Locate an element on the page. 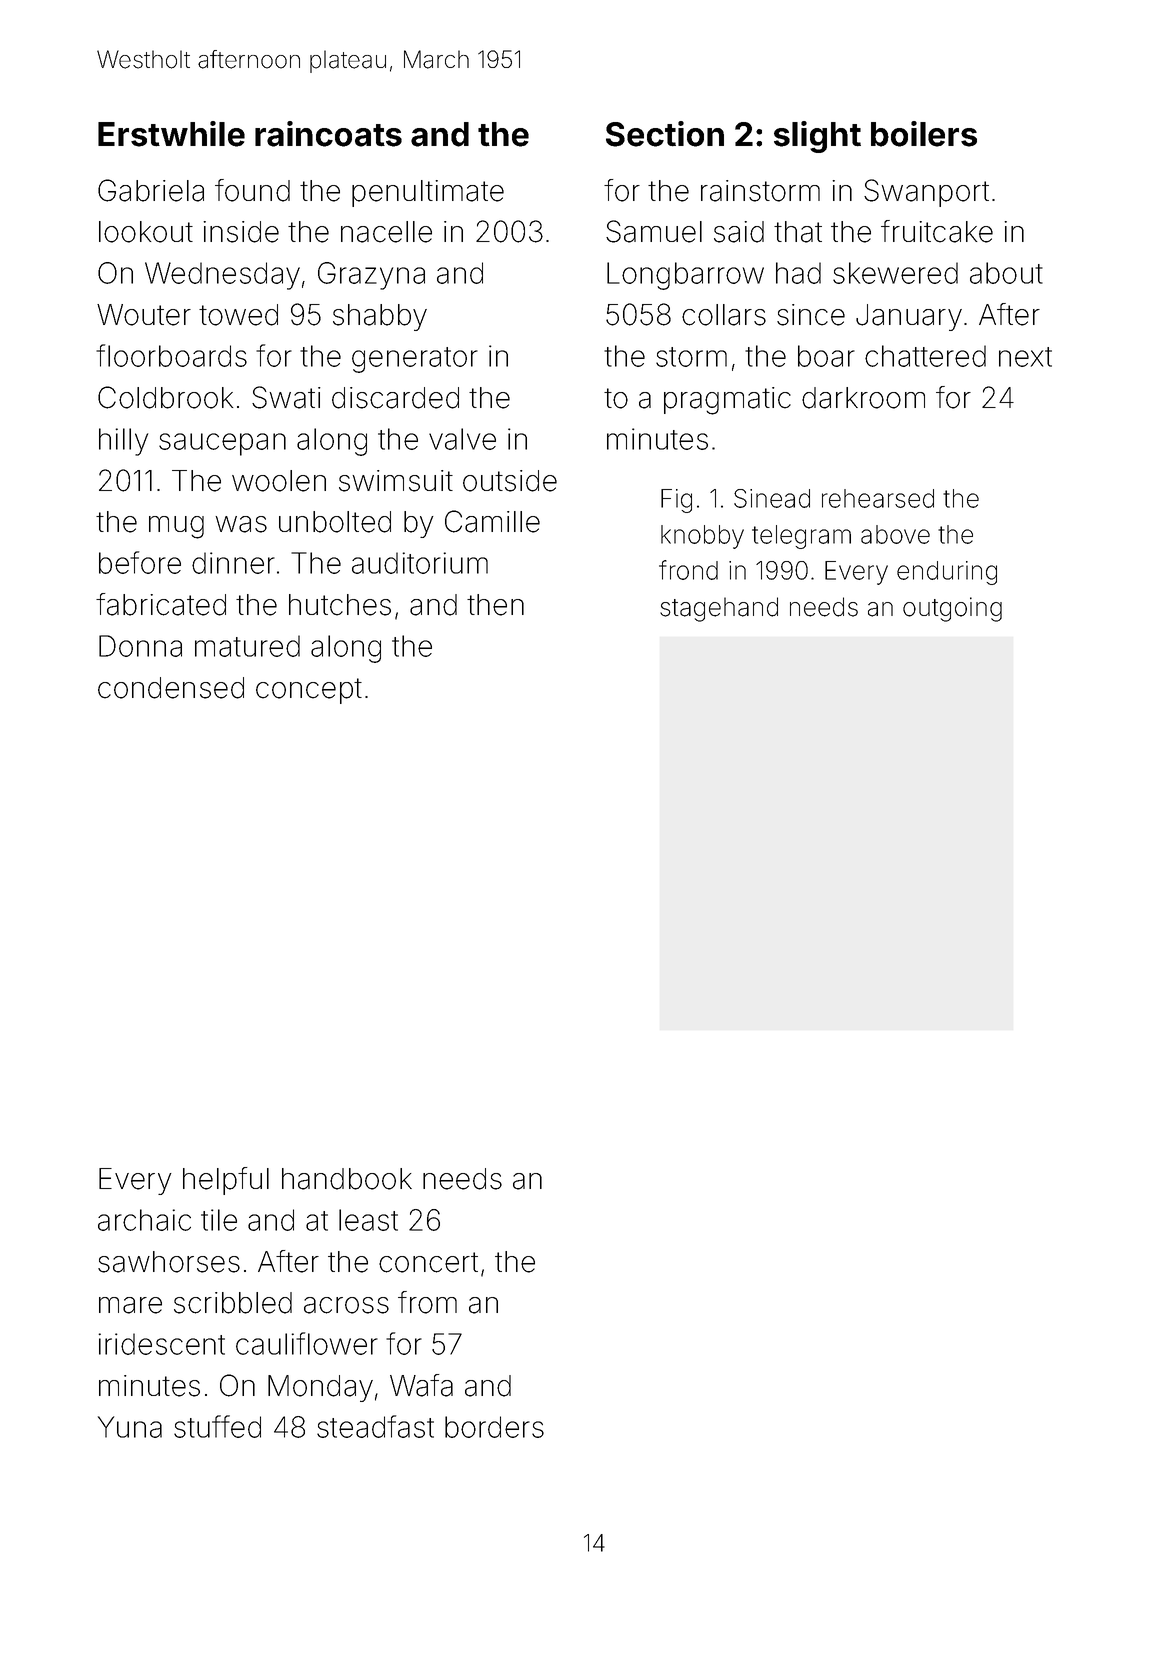 This page has height=1654, width=1165. penultimate is located at coordinates (428, 193).
